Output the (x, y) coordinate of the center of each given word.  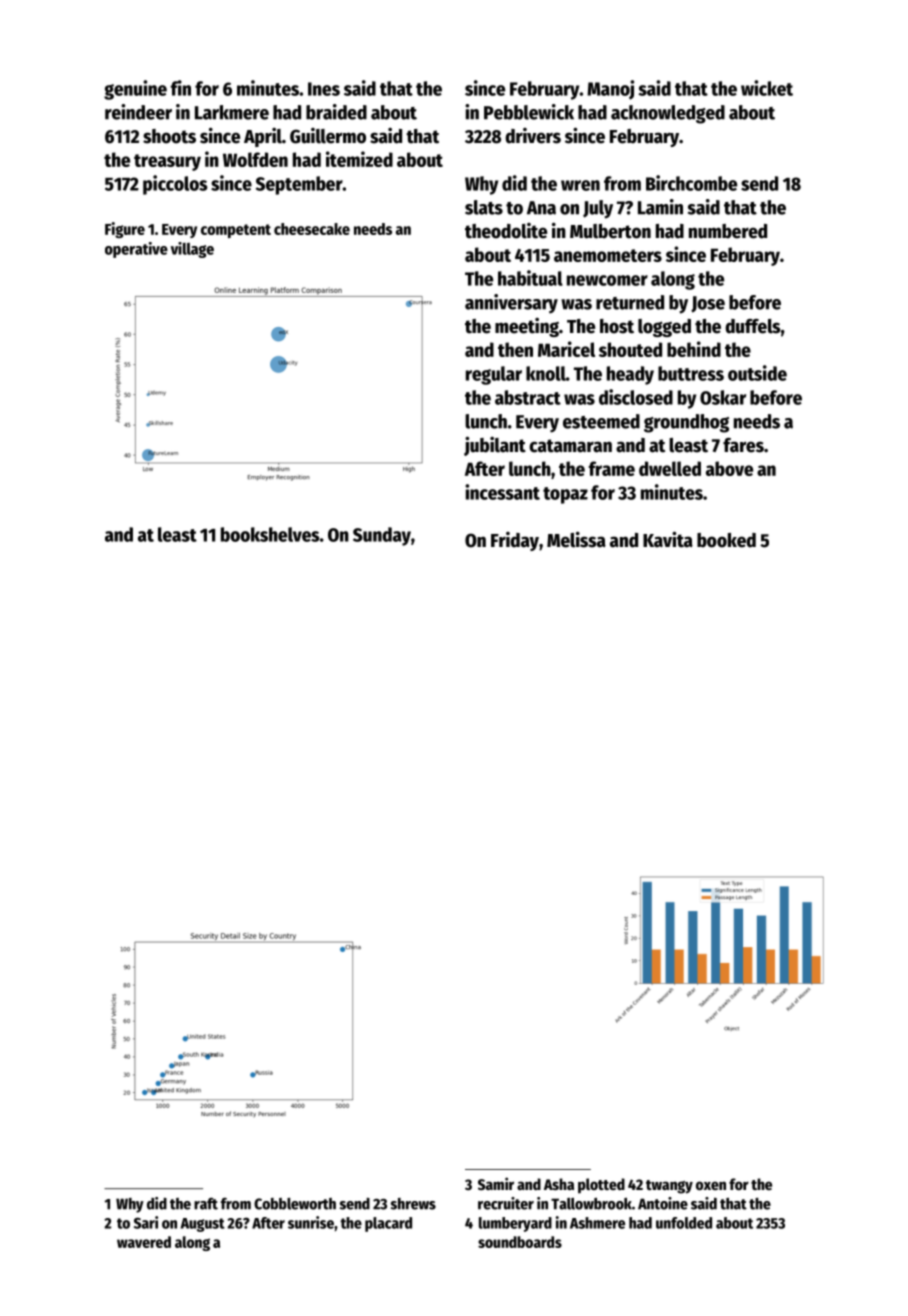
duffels (752, 326)
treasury (167, 162)
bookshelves (270, 534)
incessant (502, 492)
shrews (413, 1204)
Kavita (668, 539)
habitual (530, 278)
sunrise (311, 1222)
